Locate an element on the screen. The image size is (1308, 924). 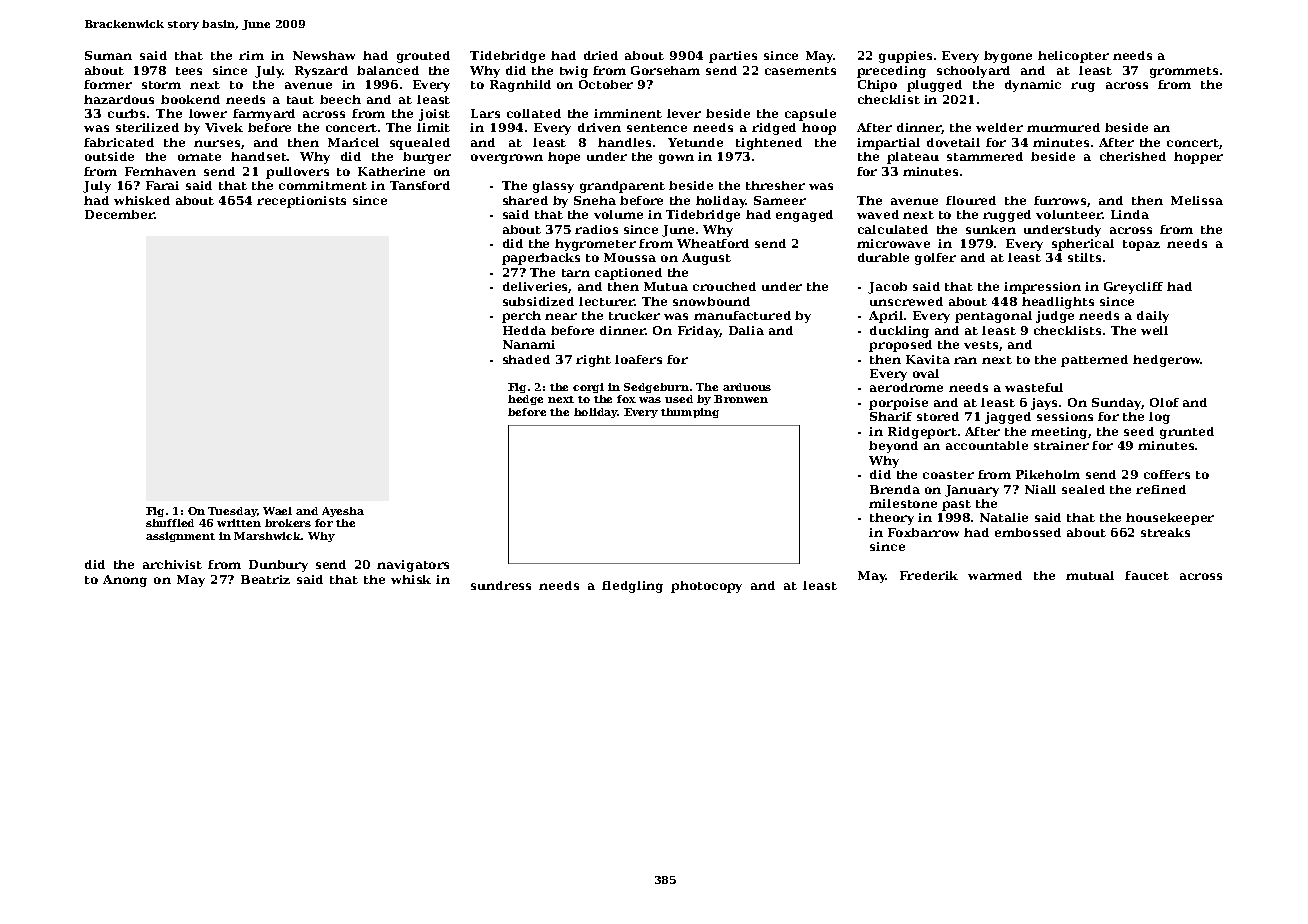
gown is located at coordinates (676, 159).
